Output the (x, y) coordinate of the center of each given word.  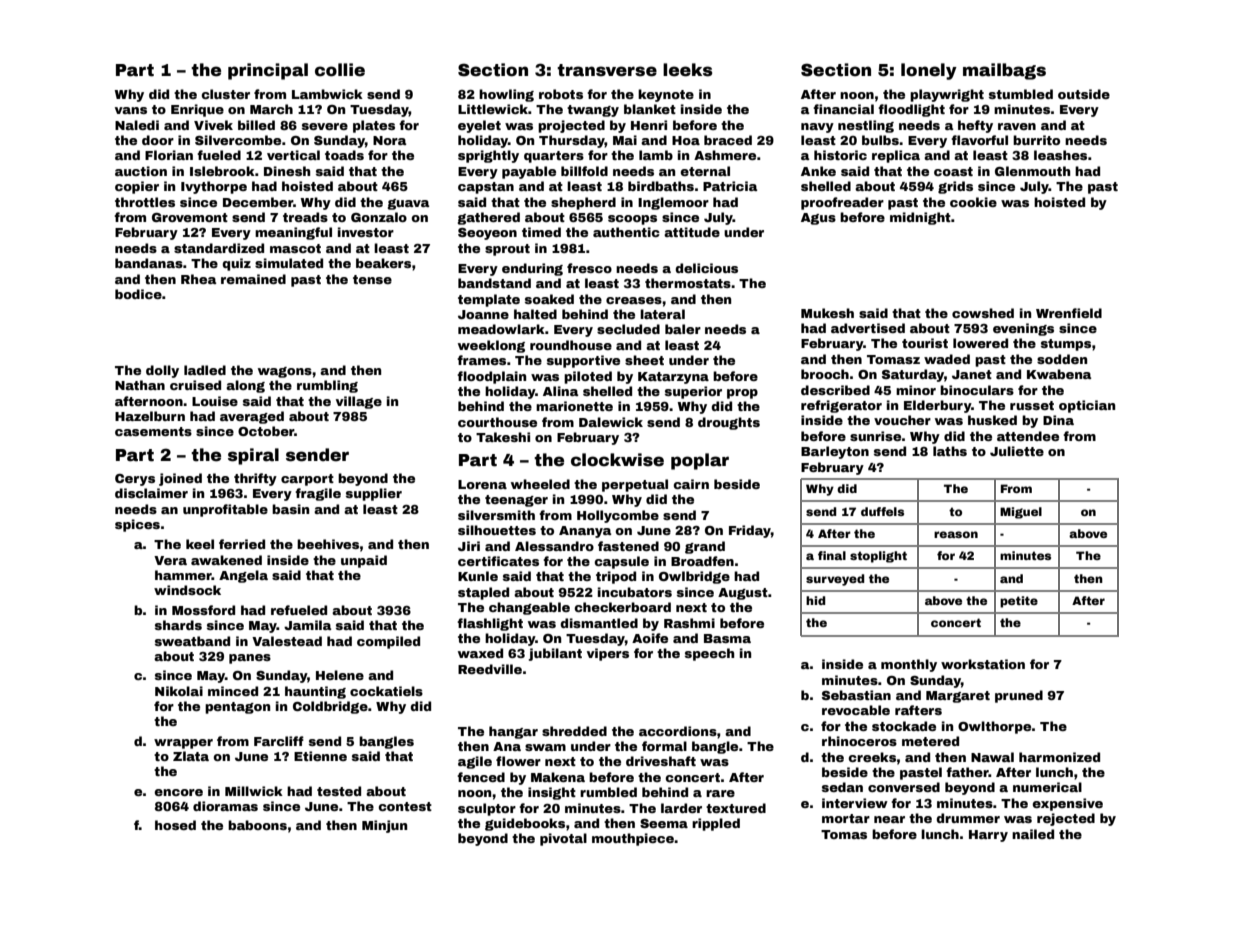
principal (268, 71)
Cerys (135, 480)
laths (950, 451)
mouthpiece (633, 839)
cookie (973, 202)
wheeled (540, 484)
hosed (175, 825)
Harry (988, 836)
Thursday (572, 141)
